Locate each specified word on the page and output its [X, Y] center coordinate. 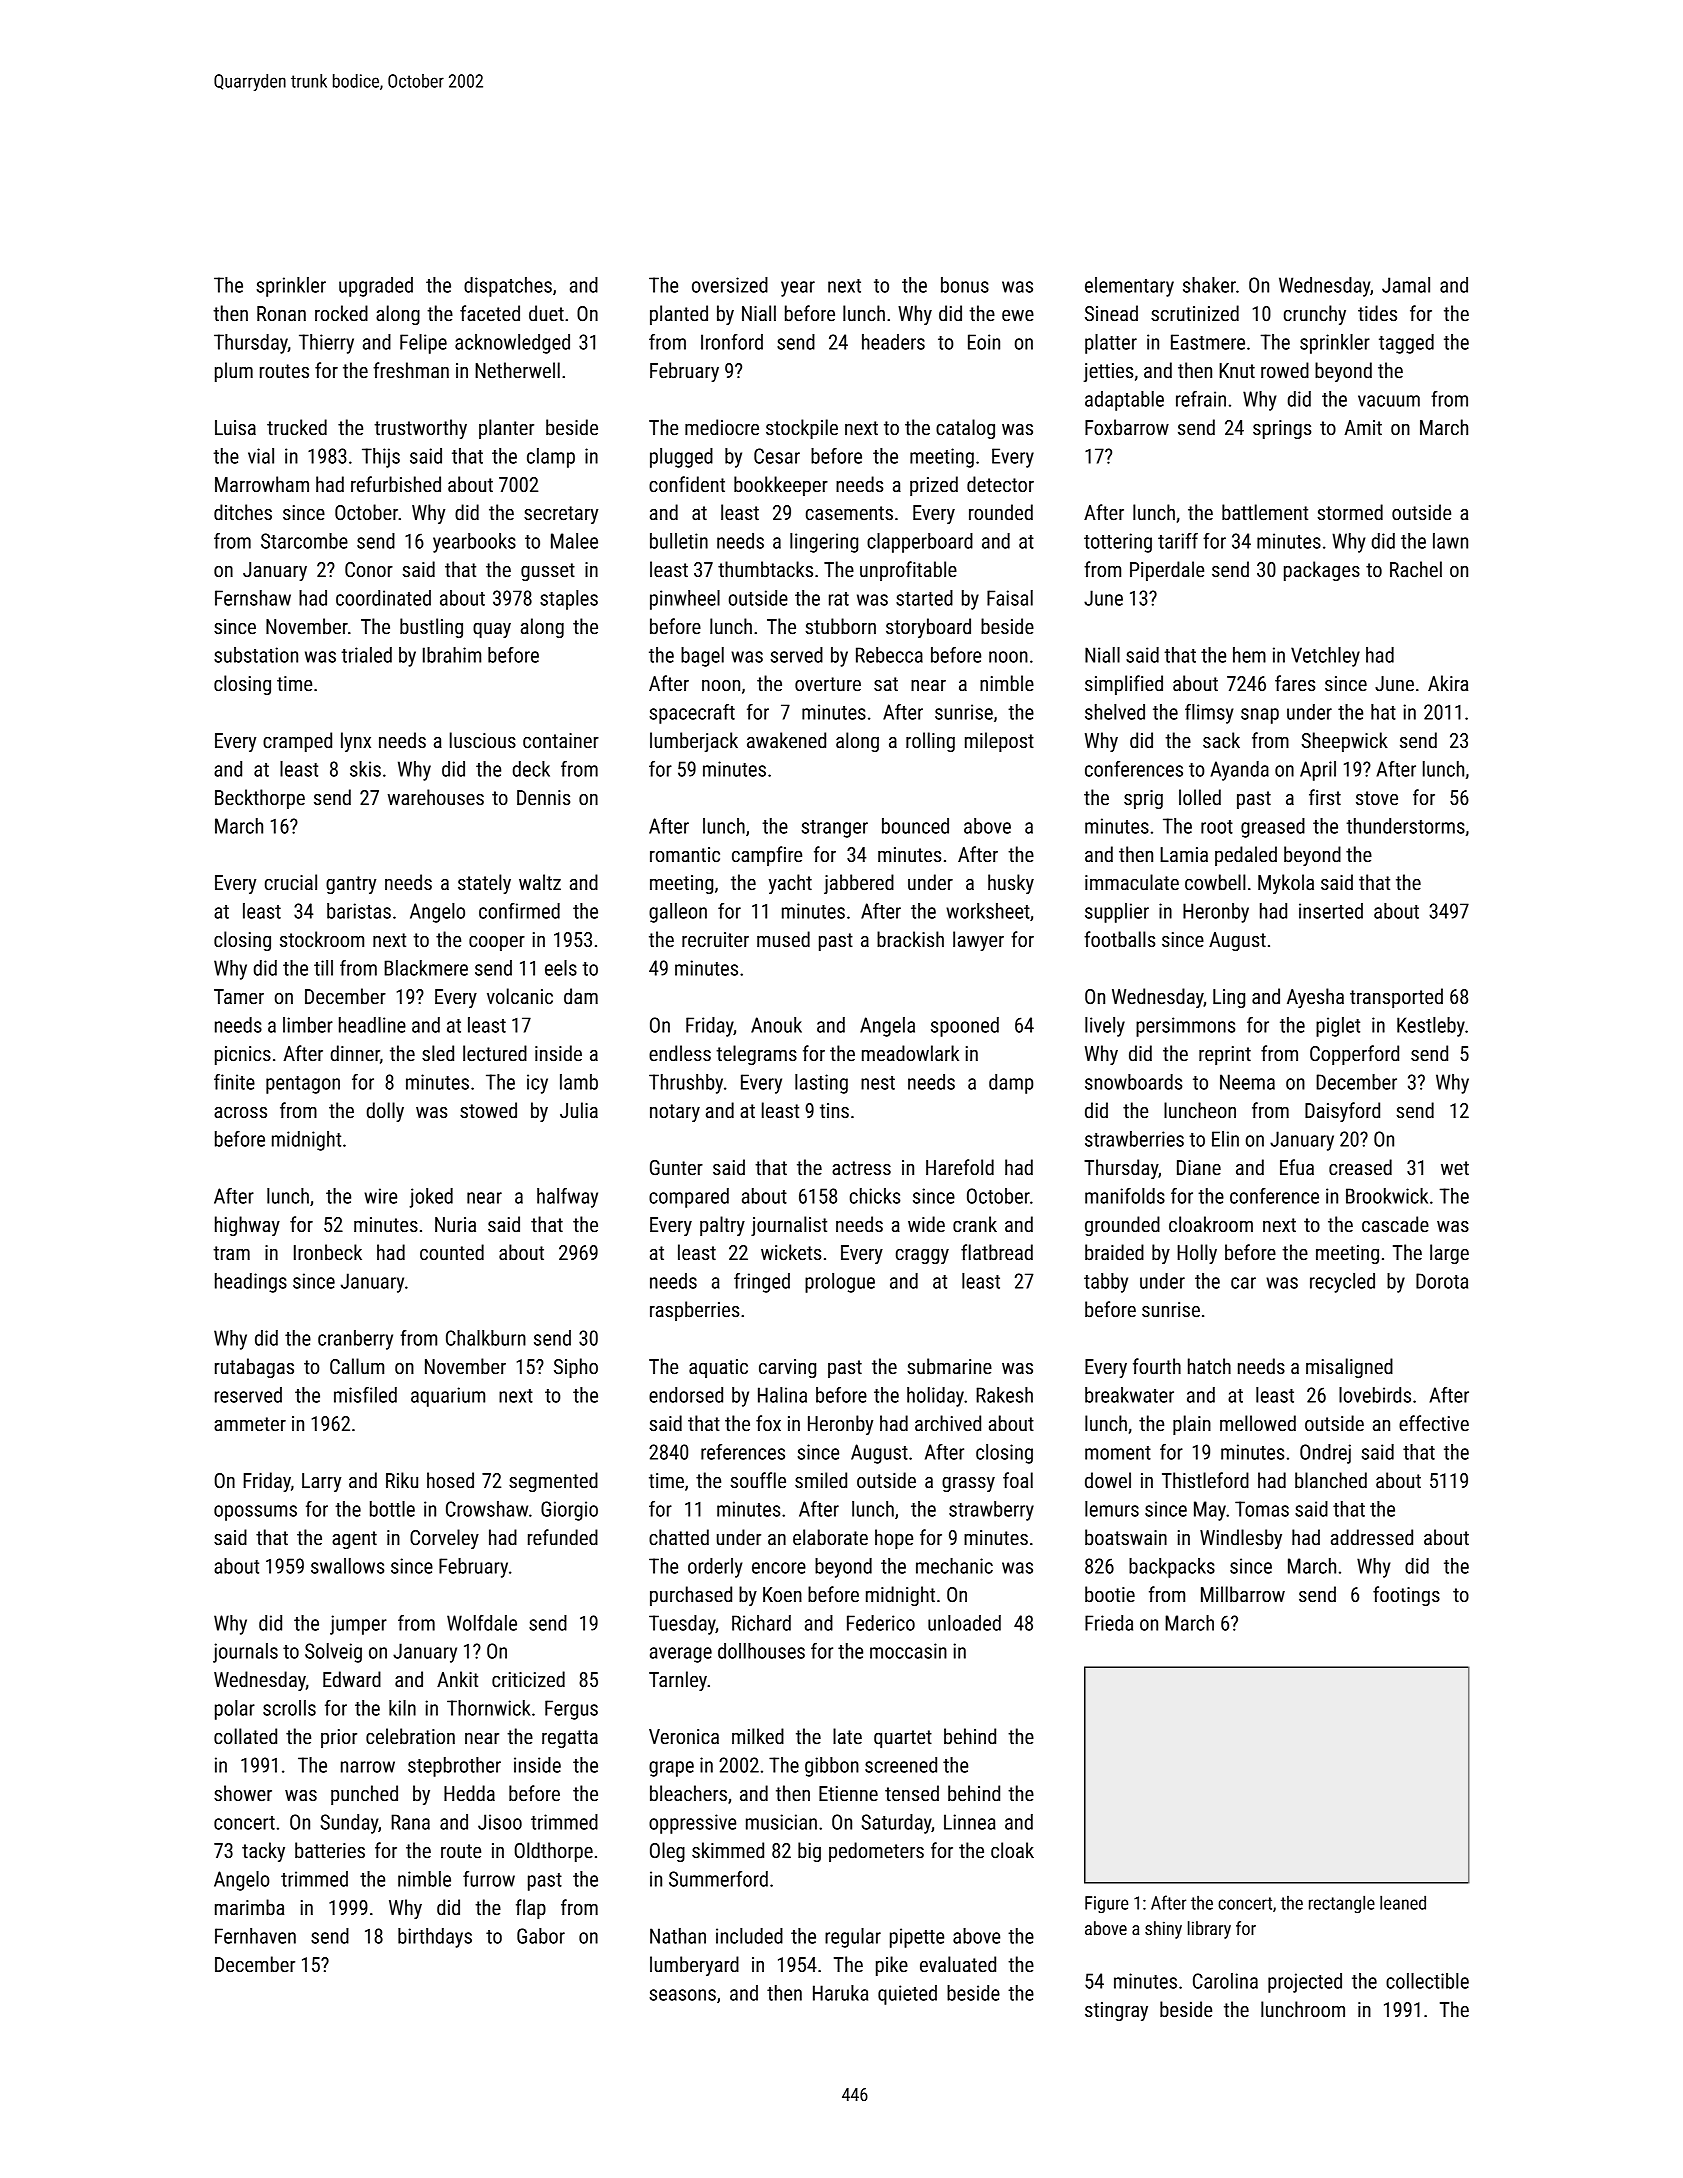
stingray [1116, 2011]
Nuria [455, 1224]
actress [861, 1168]
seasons [683, 1995]
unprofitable [908, 571]
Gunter [676, 1167]
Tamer [239, 996]
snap [1260, 716]
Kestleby [1431, 1027]
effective [1434, 1423]
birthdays [435, 1938]
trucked [297, 427]
